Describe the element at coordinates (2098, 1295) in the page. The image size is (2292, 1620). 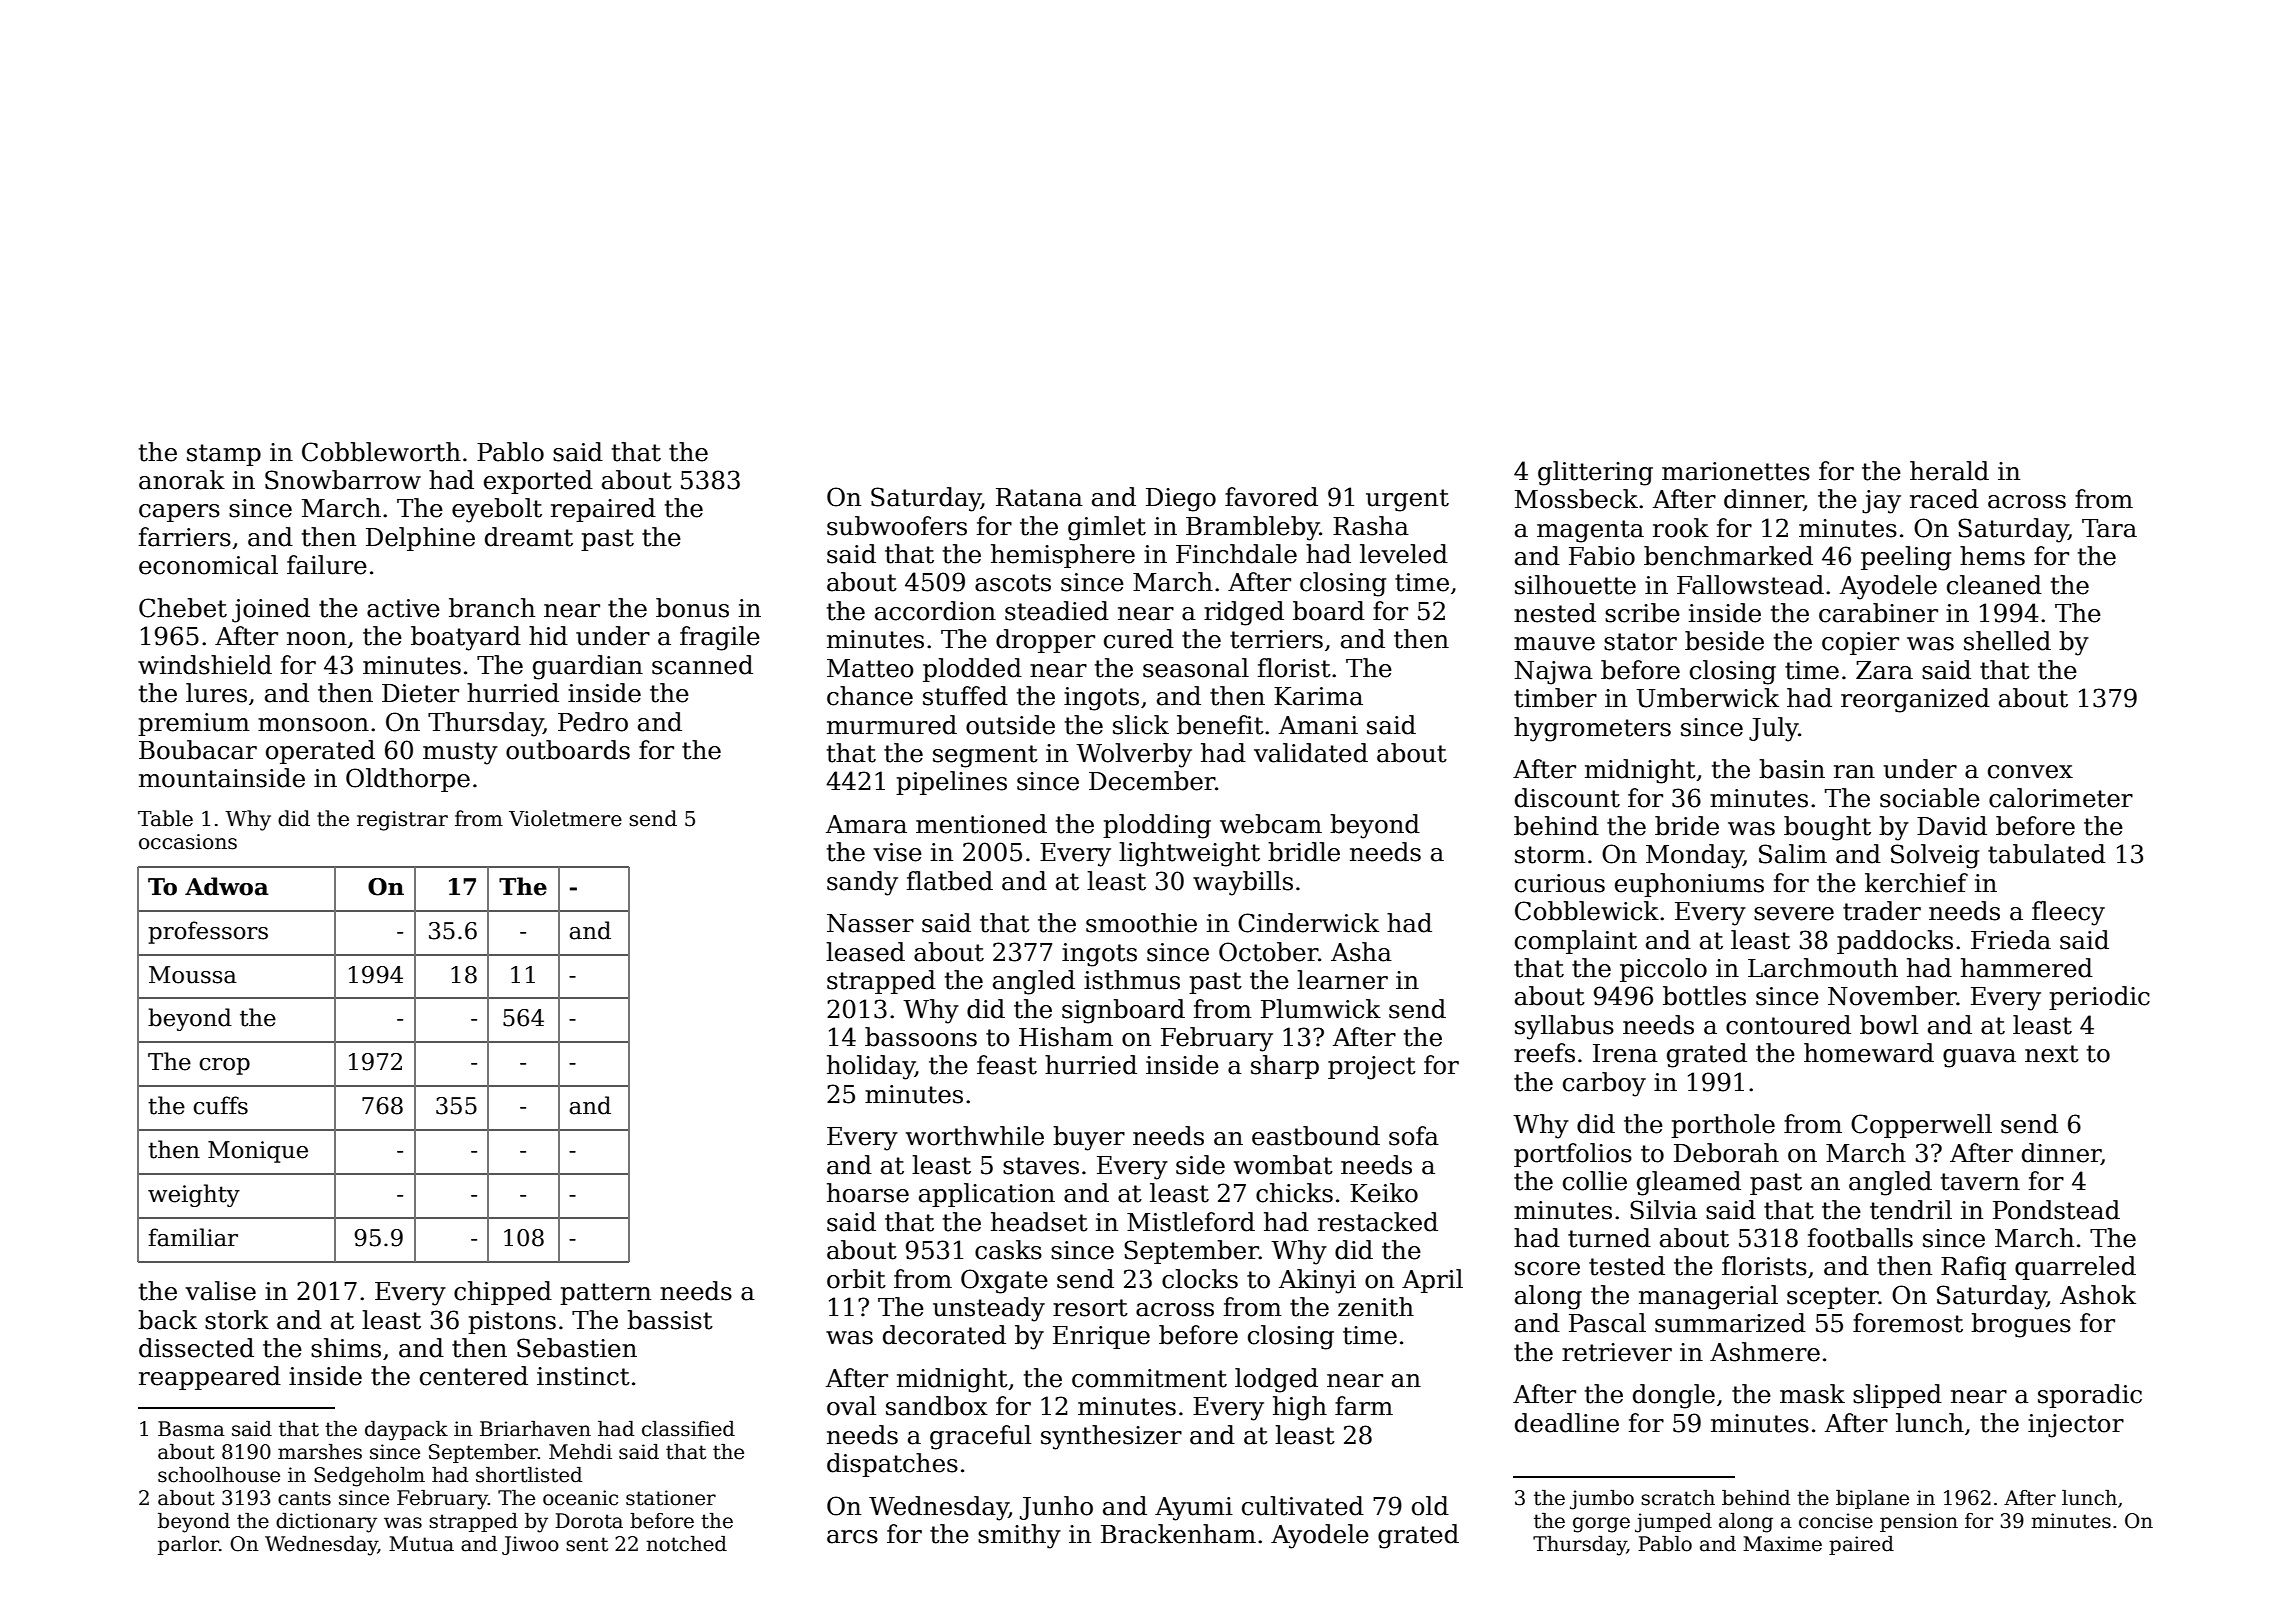
I see `Ashok` at that location.
